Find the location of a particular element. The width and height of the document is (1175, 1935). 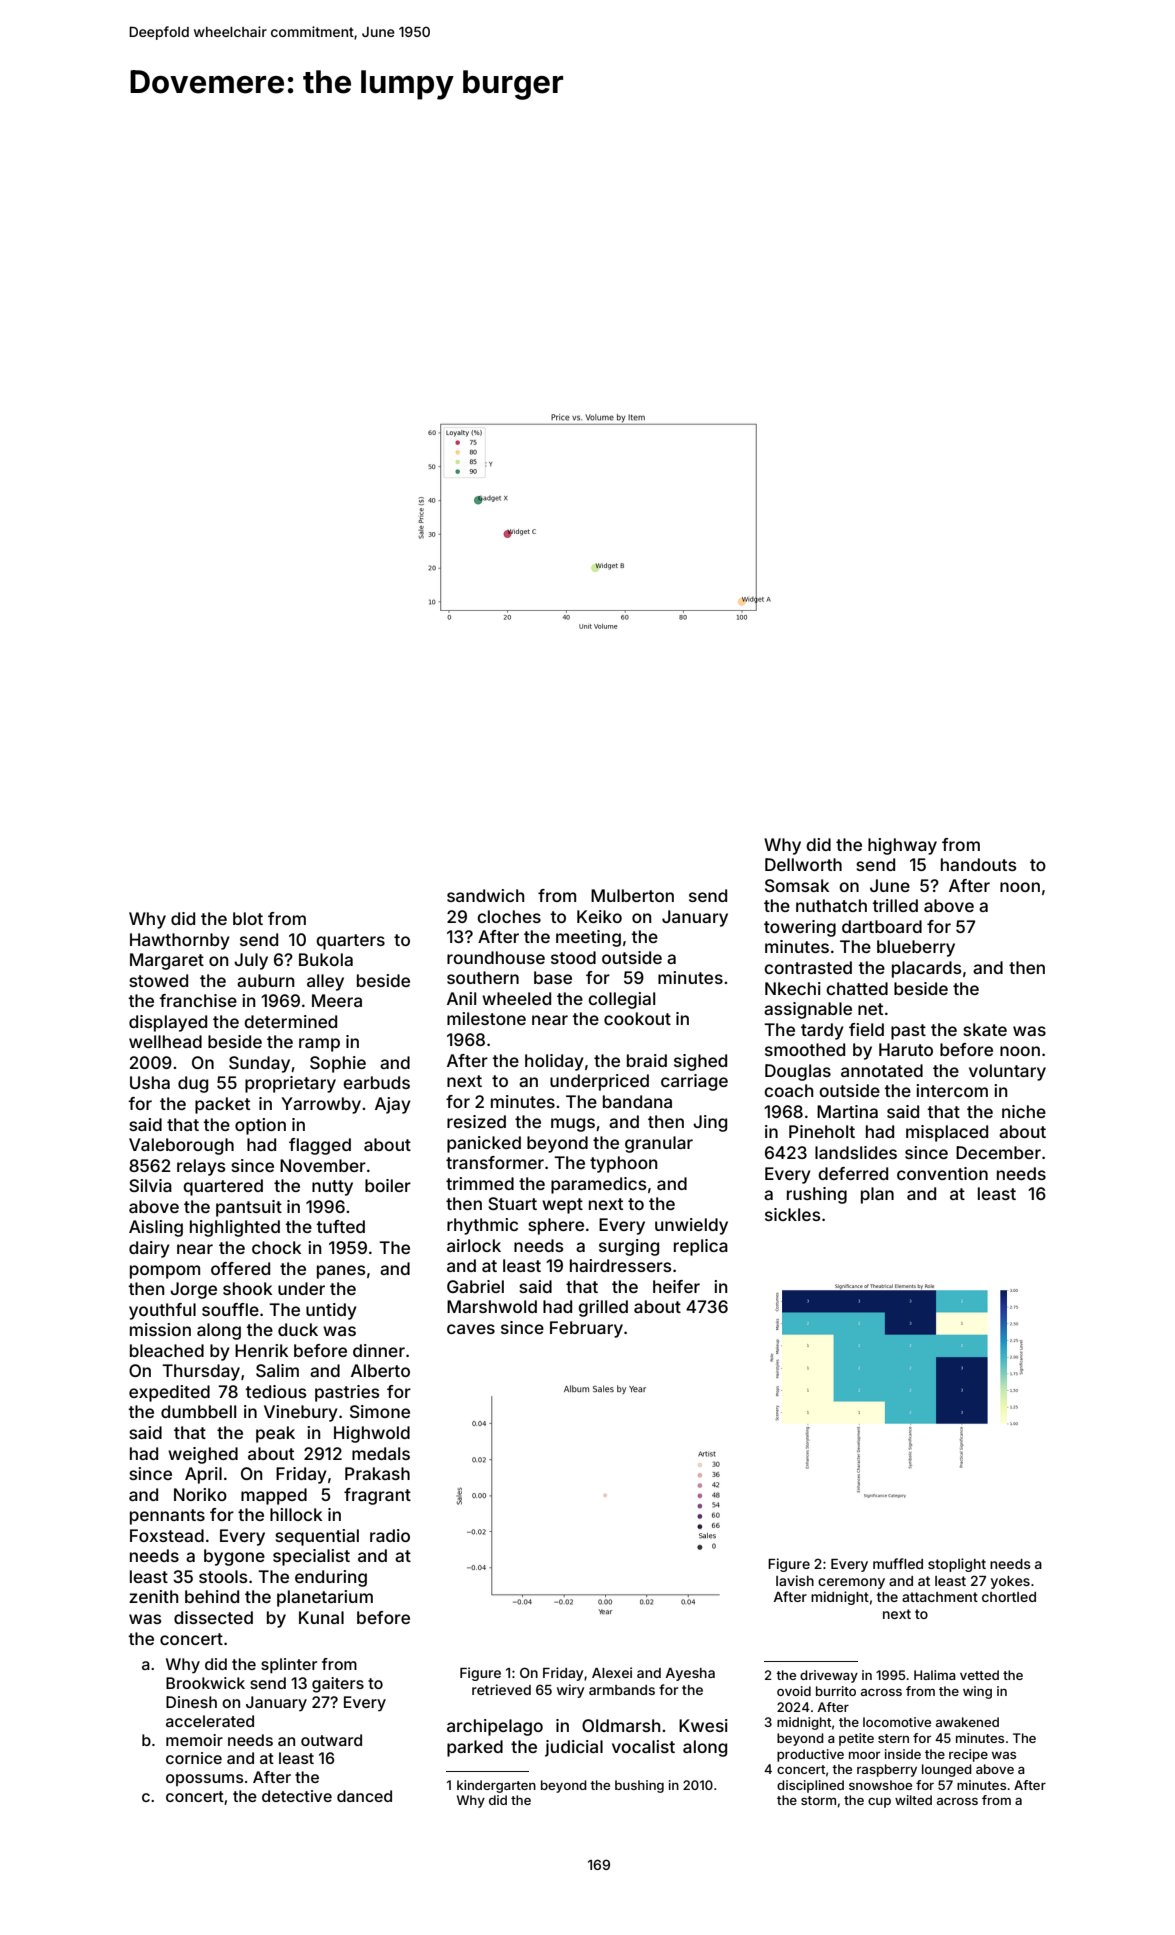

muffled is located at coordinates (898, 1563).
